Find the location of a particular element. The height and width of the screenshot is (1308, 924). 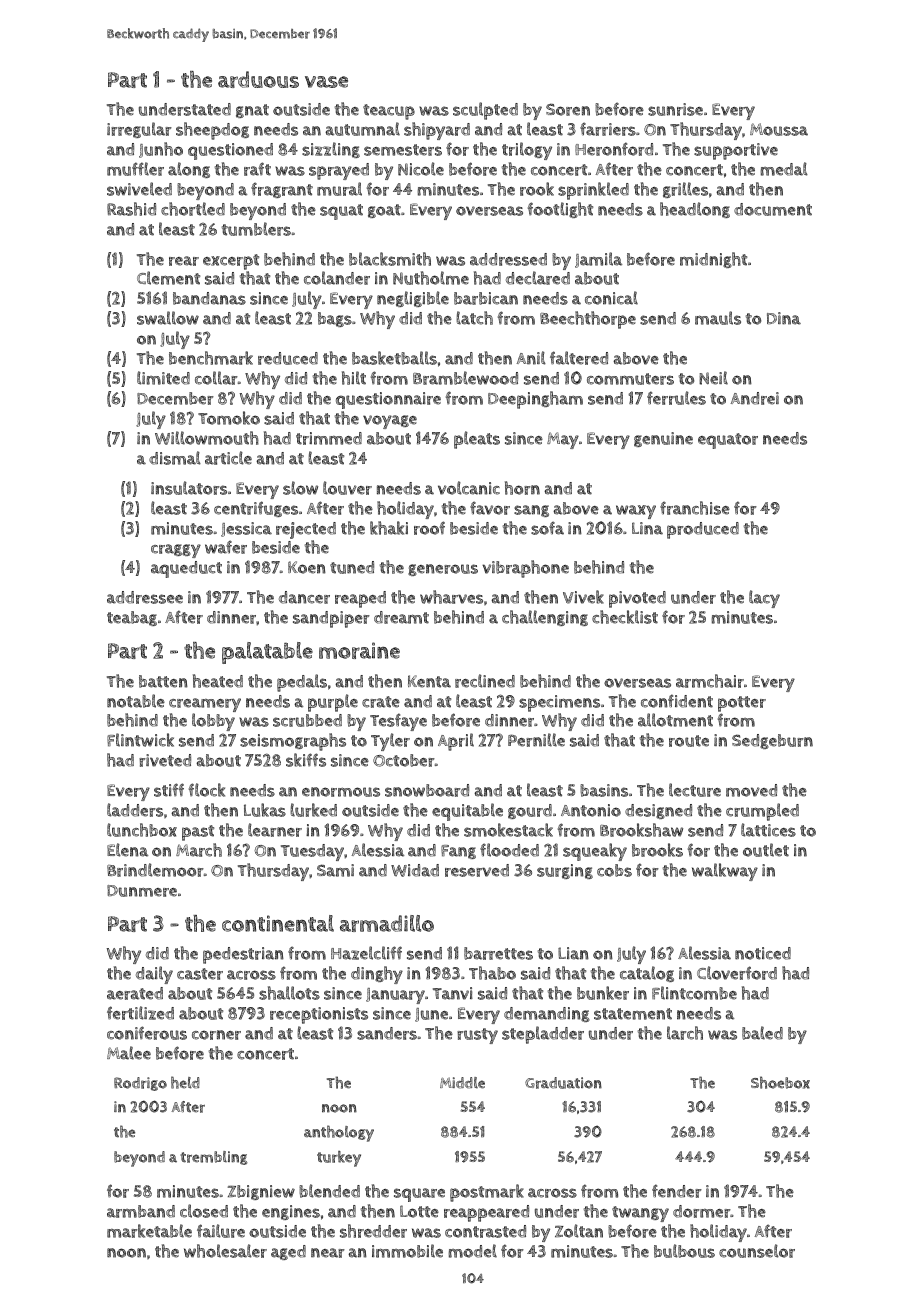

pedestrian is located at coordinates (243, 955).
